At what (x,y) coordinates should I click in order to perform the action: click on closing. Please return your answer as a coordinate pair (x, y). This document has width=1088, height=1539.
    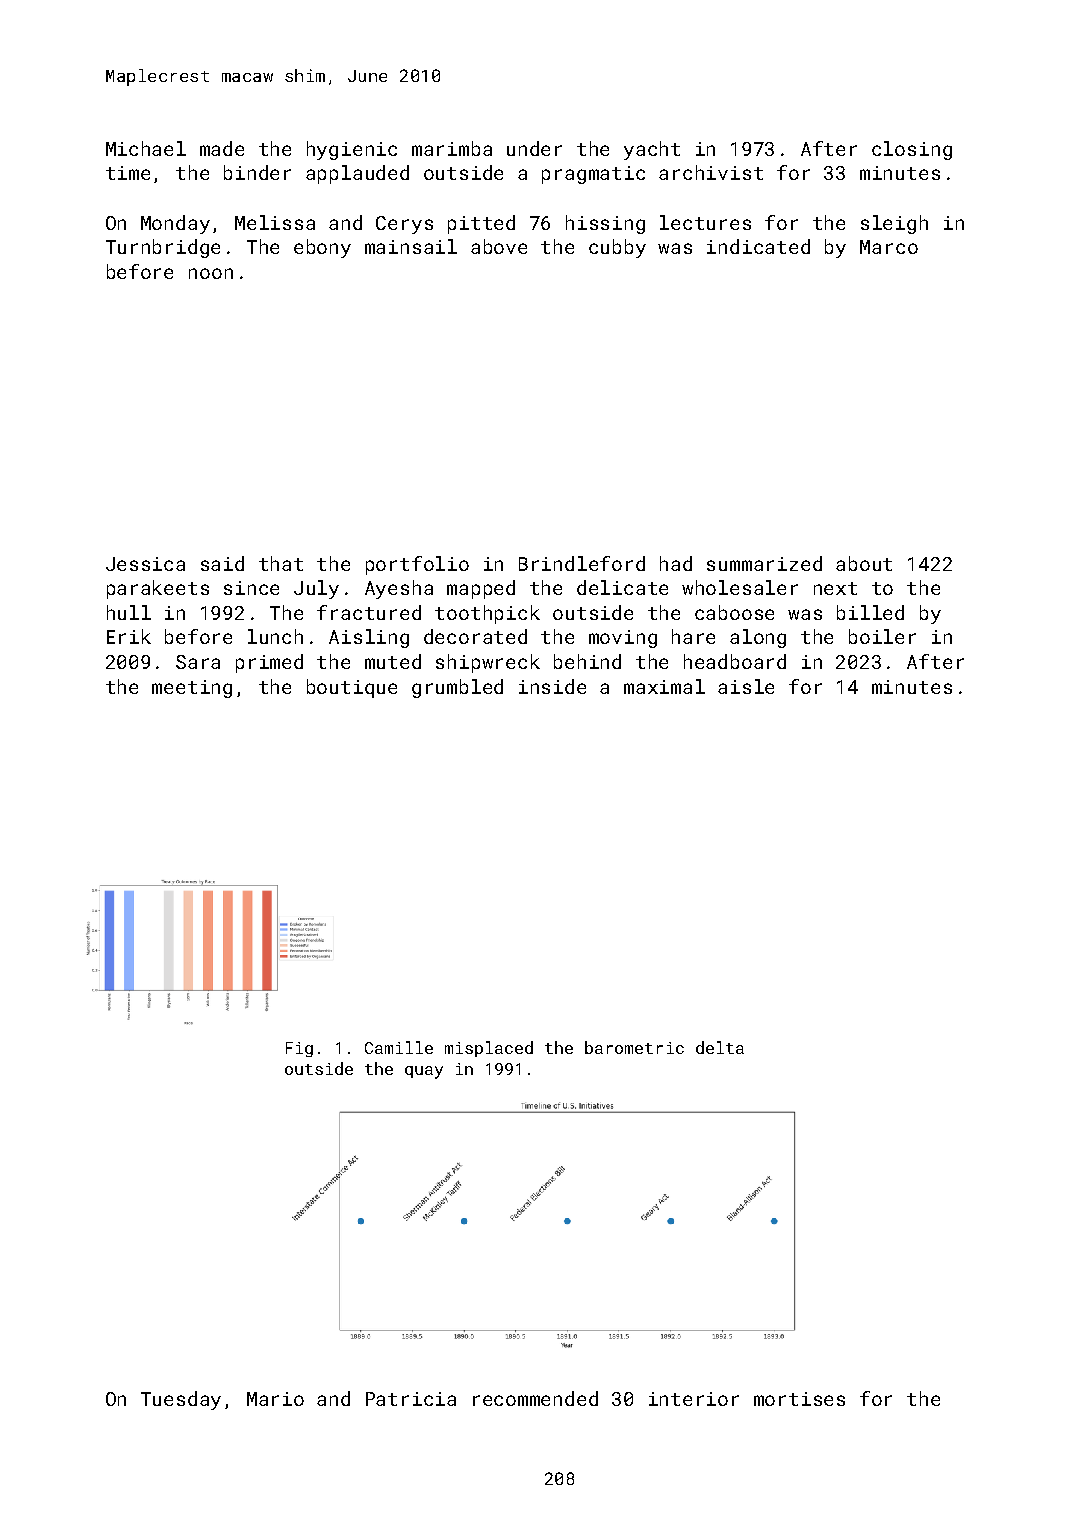
    Looking at the image, I should click on (912, 150).
